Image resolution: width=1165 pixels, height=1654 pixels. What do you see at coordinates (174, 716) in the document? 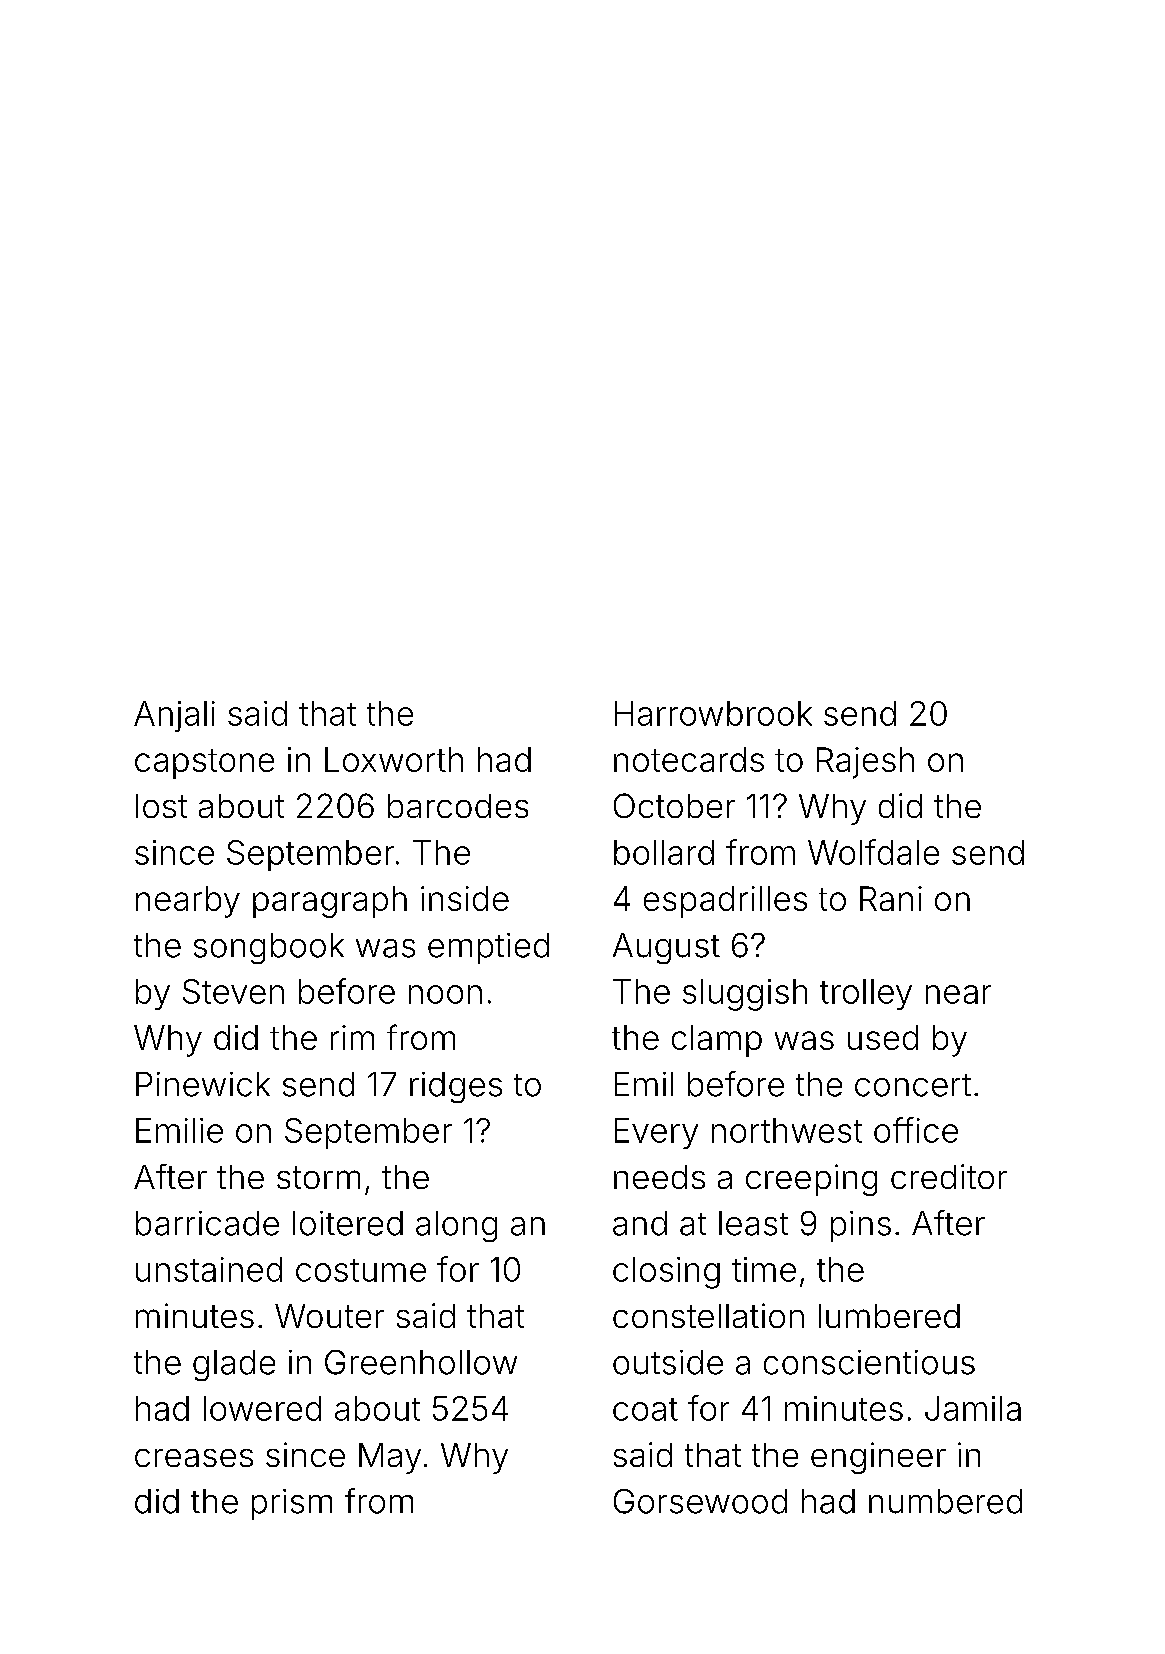
I see `Anjali` at bounding box center [174, 716].
